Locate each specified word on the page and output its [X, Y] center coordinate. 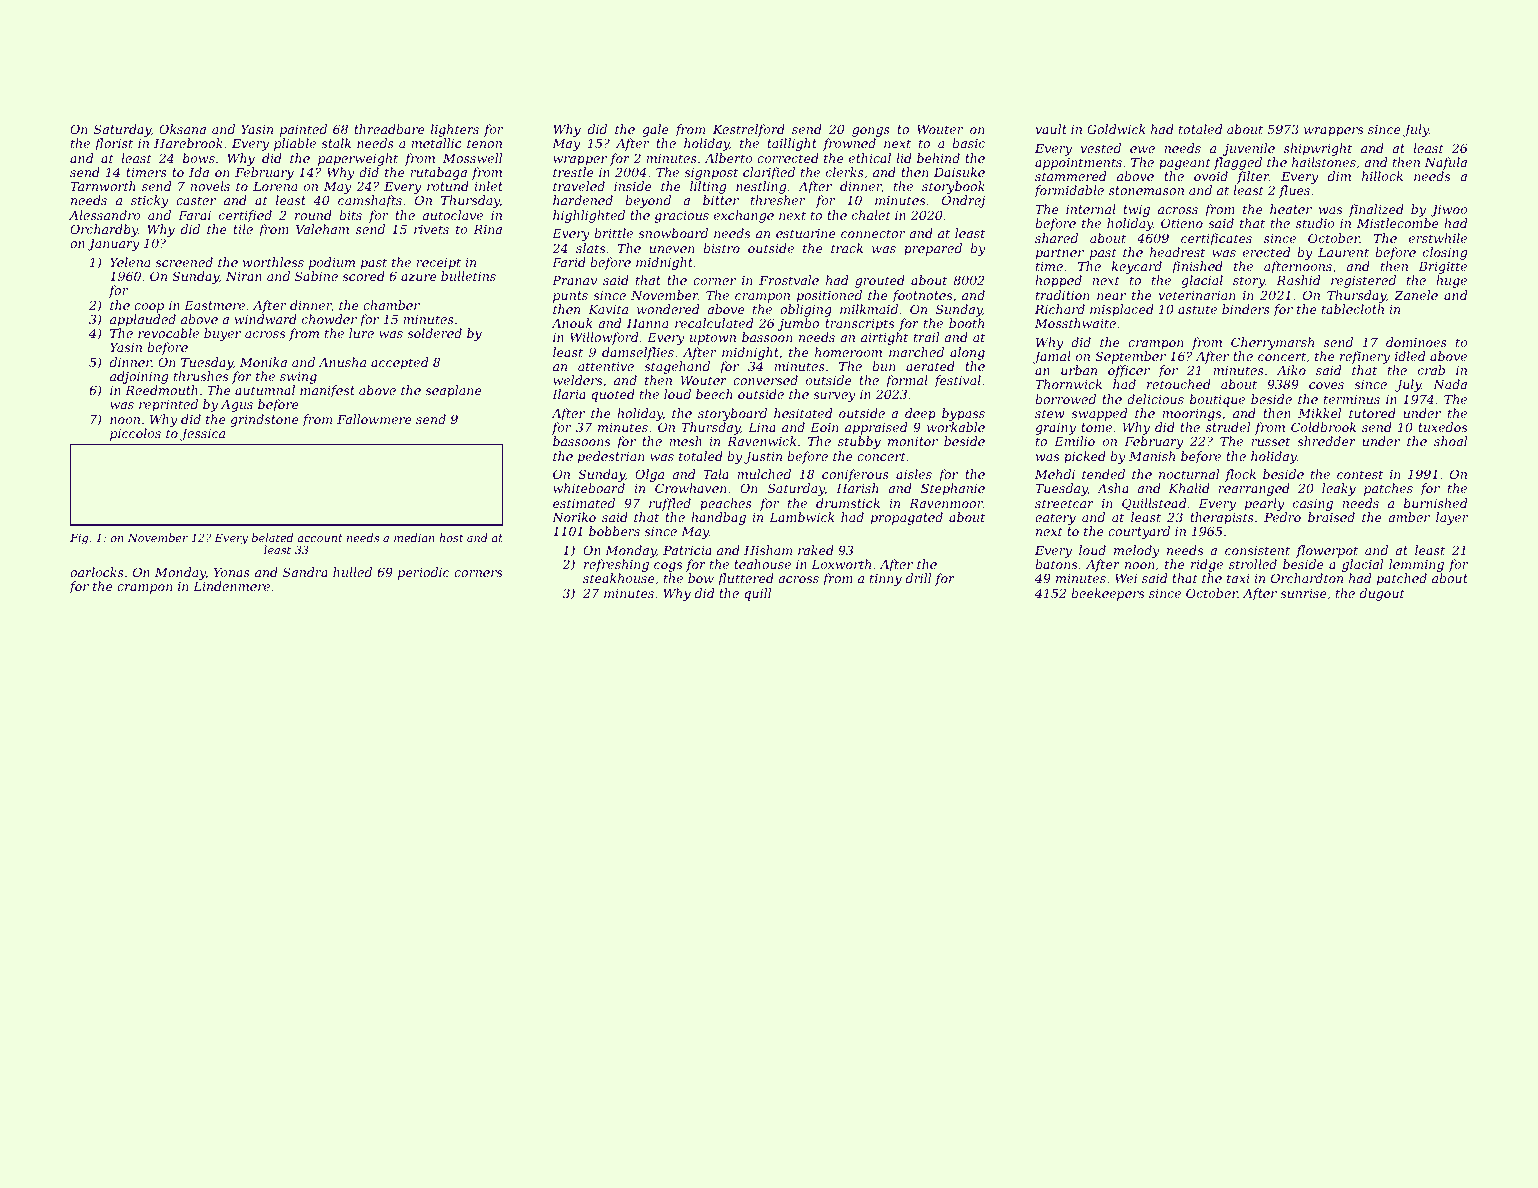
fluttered [745, 579]
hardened [583, 200]
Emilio [1074, 441]
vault [1051, 129]
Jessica [202, 435]
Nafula [1445, 163]
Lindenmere [231, 586]
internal [1091, 209]
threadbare [389, 129]
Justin [763, 458]
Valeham [322, 229]
